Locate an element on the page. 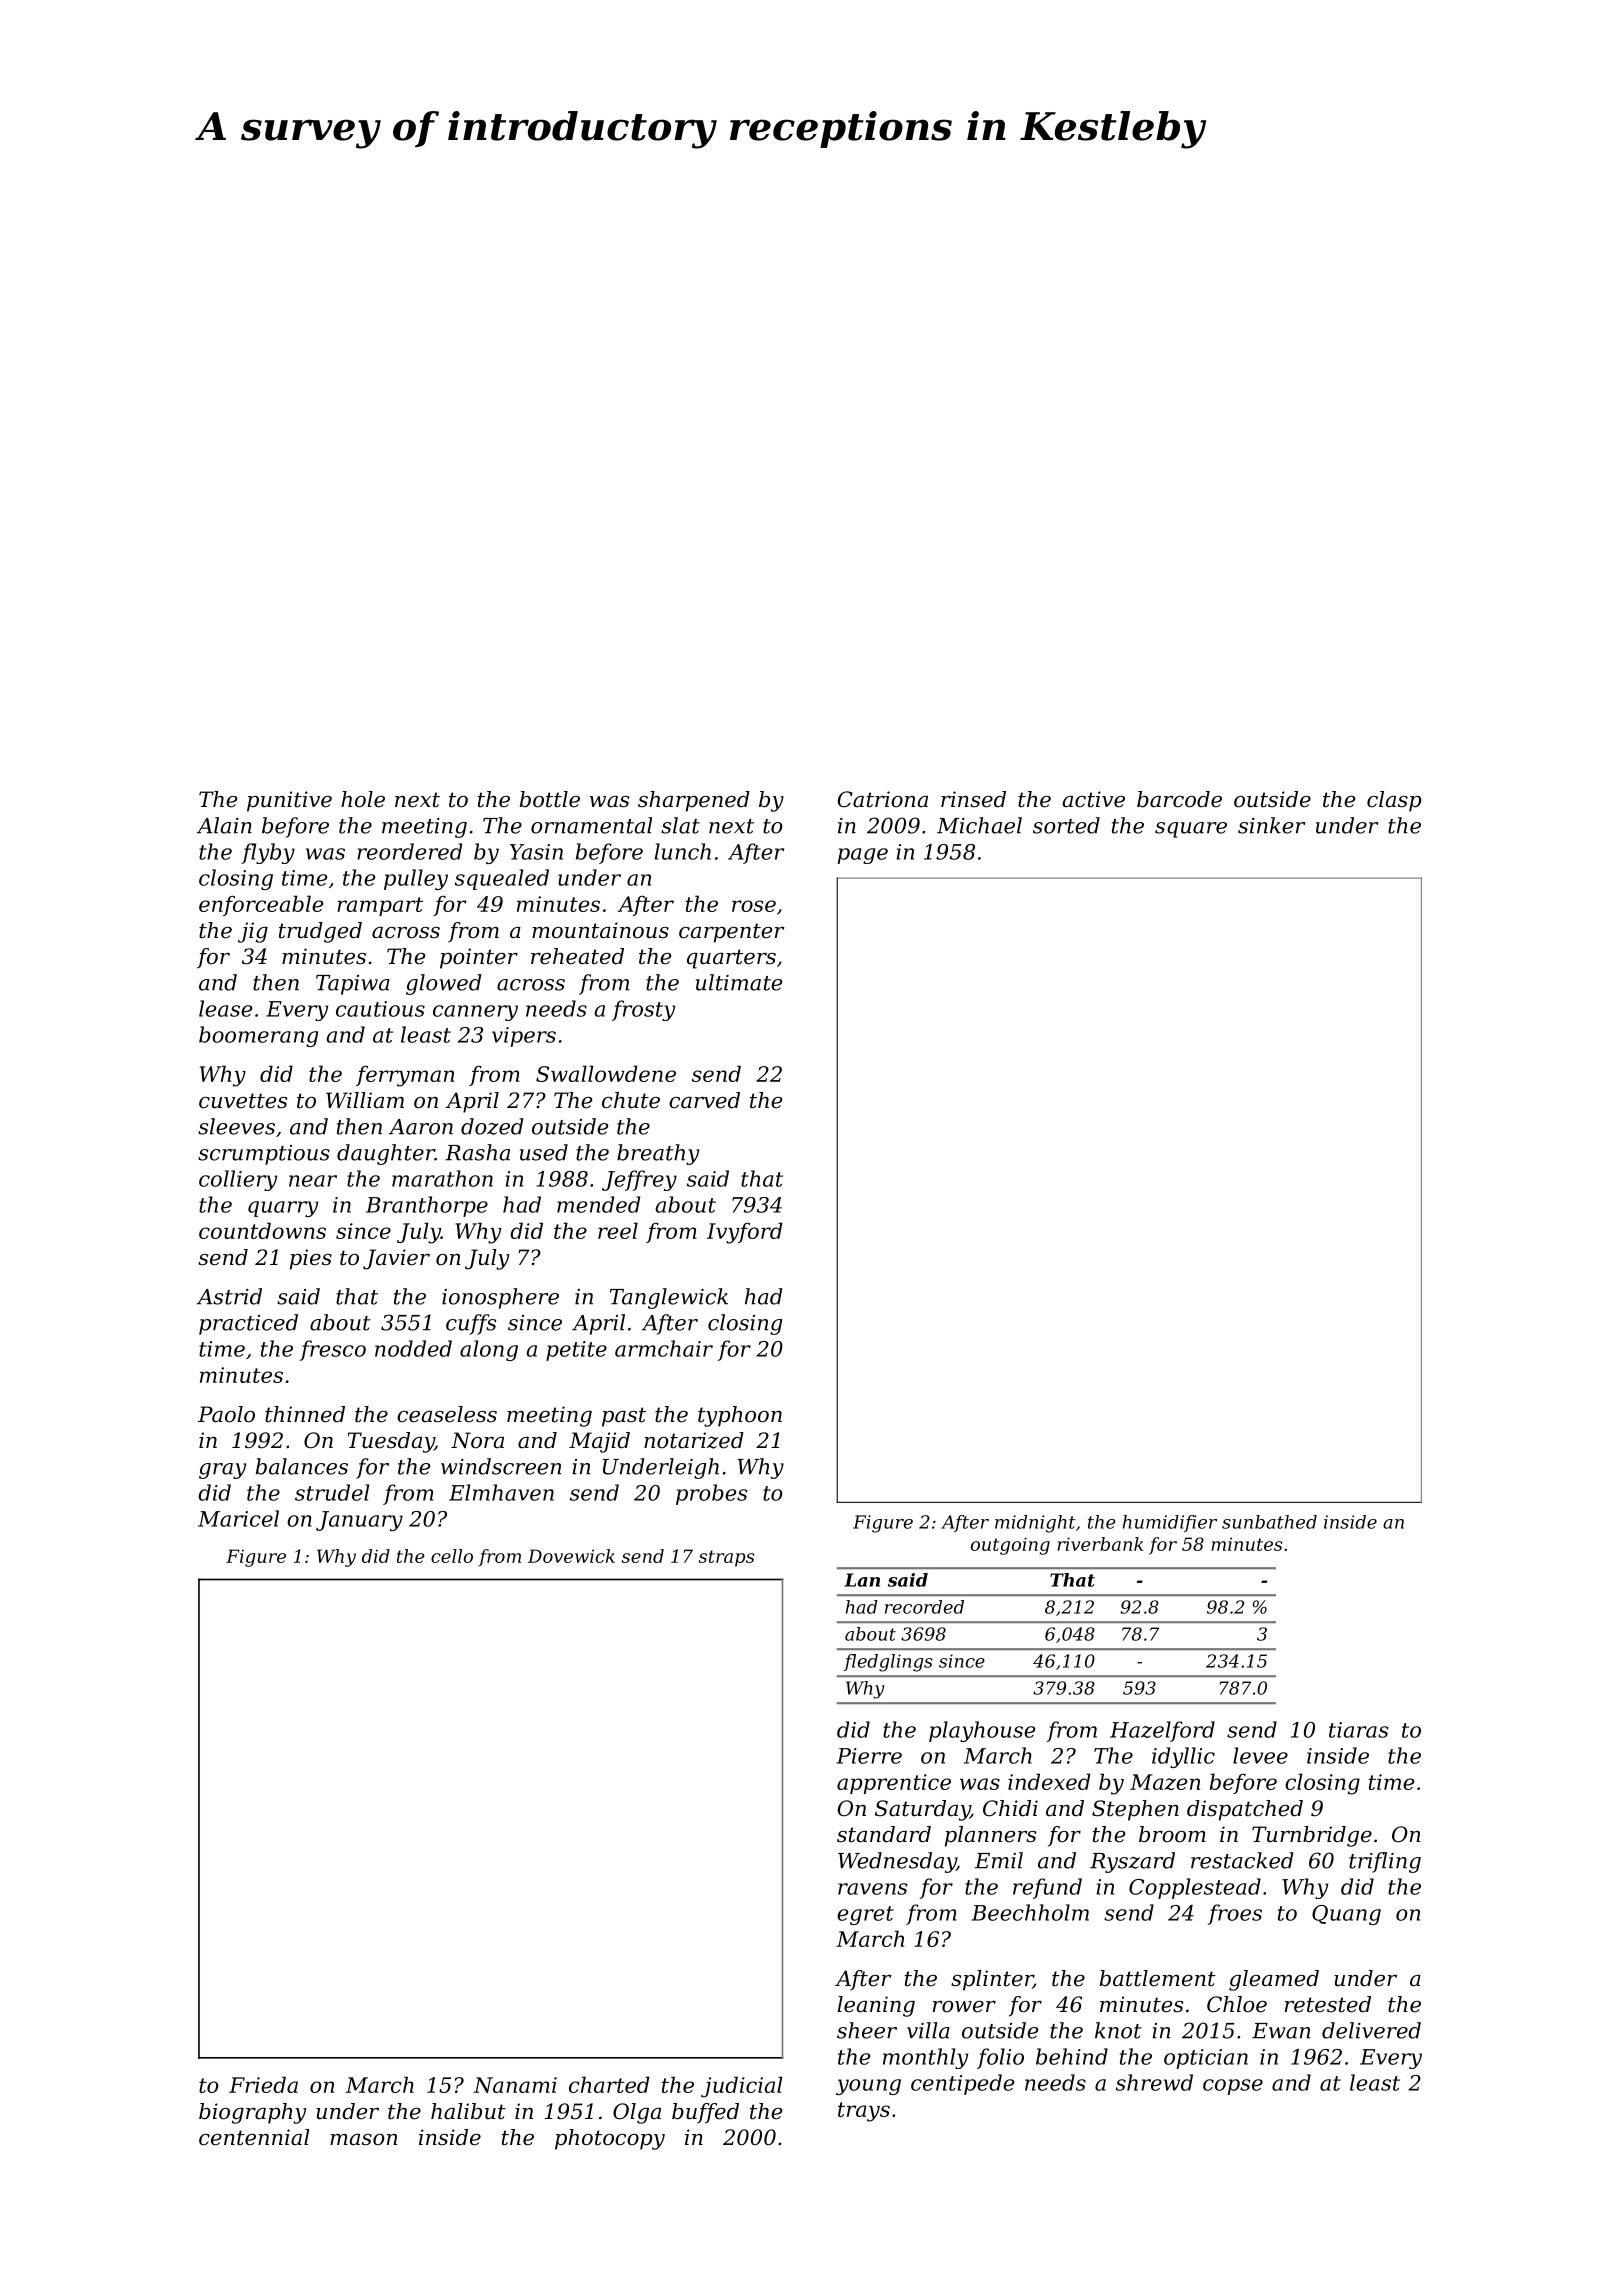 The height and width of the image is (2292, 1620). Frieda is located at coordinates (263, 2084).
